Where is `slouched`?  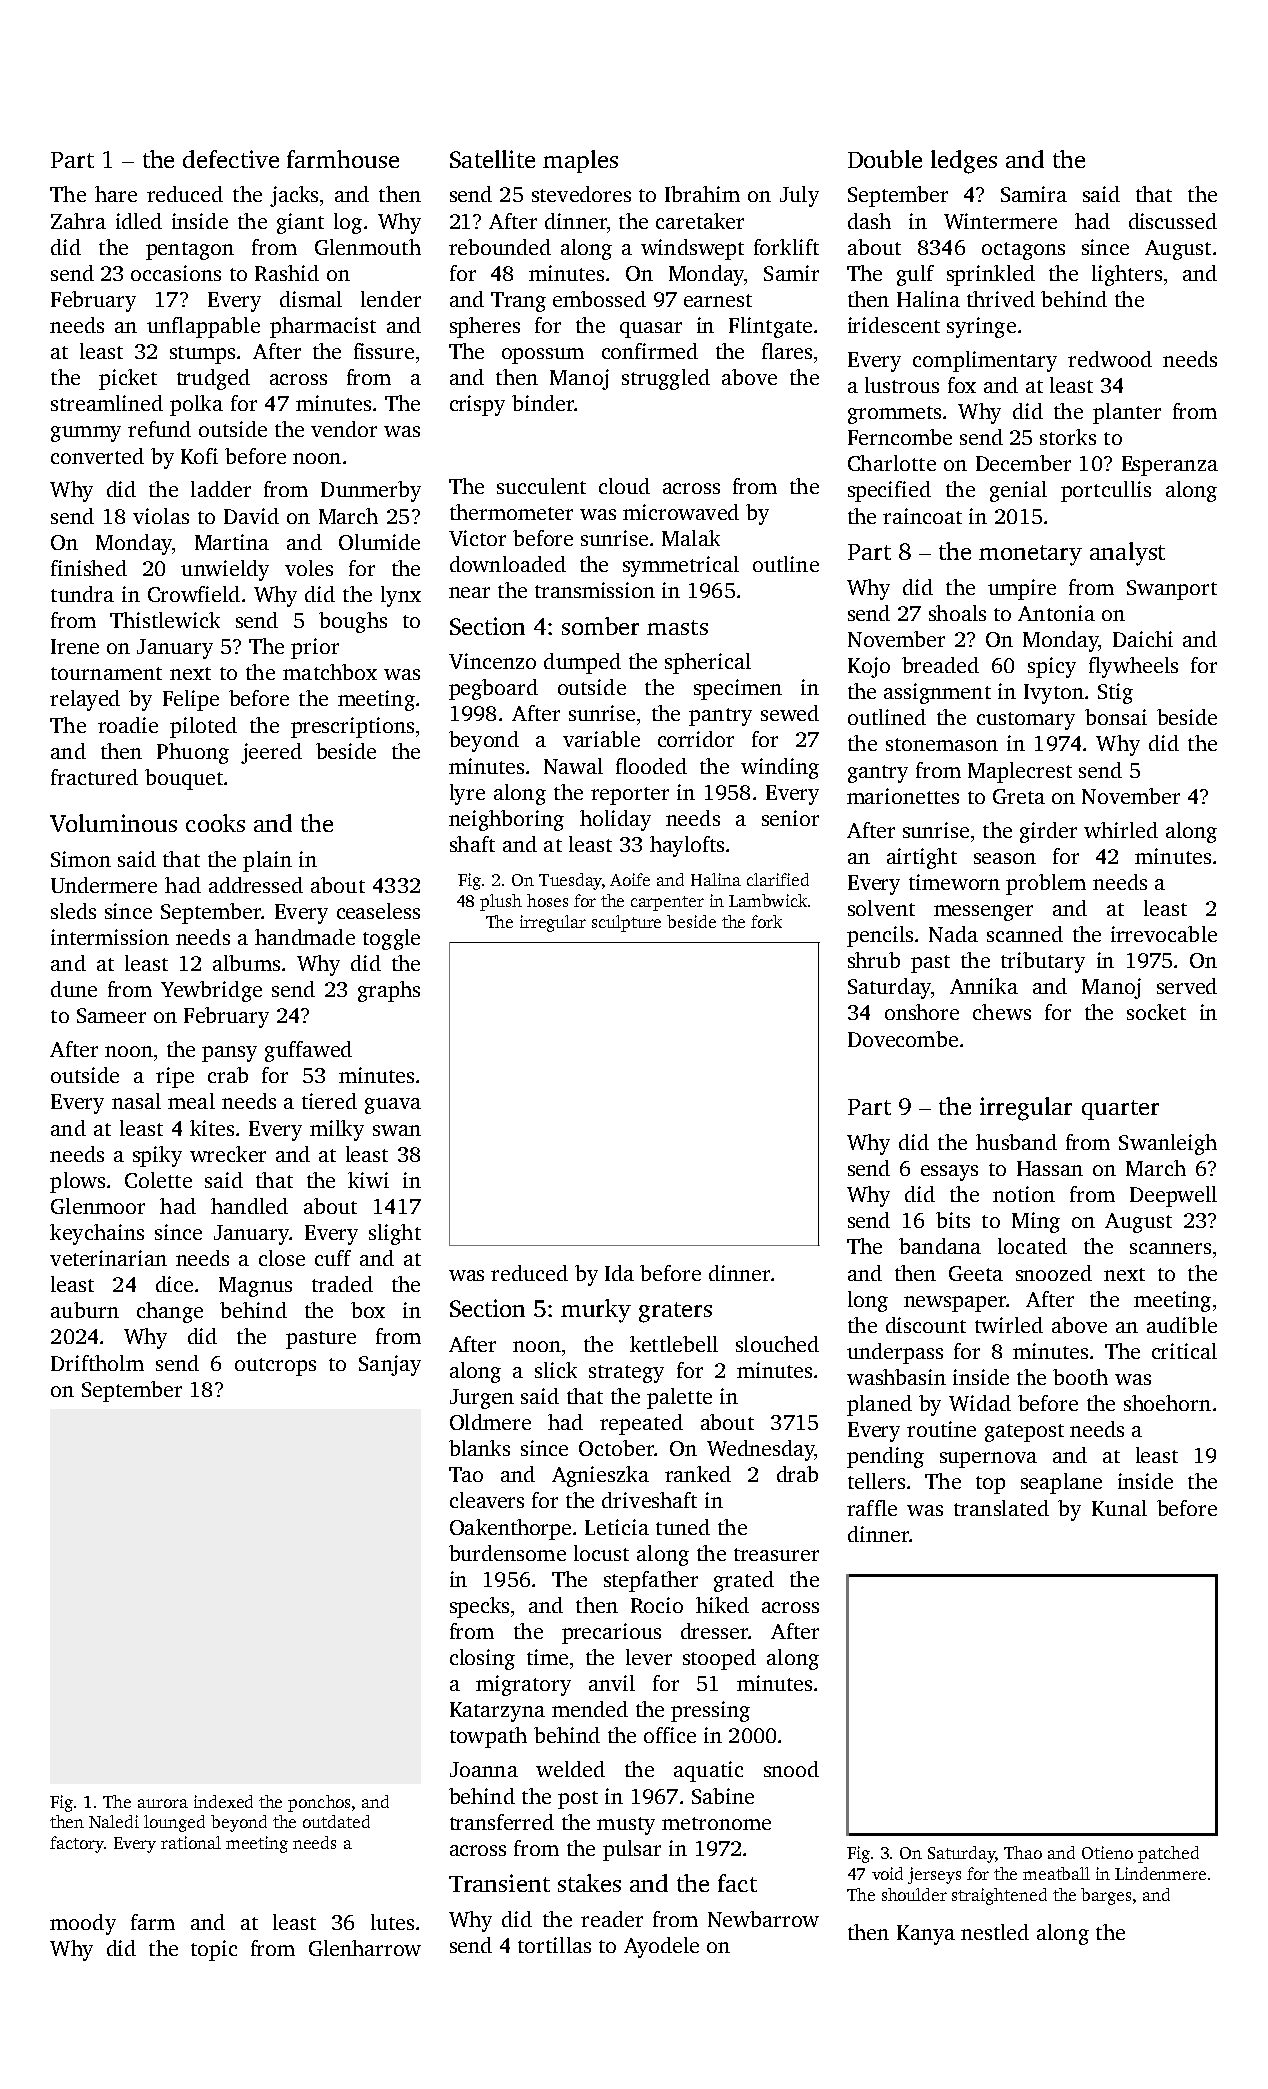 slouched is located at coordinates (777, 1344).
